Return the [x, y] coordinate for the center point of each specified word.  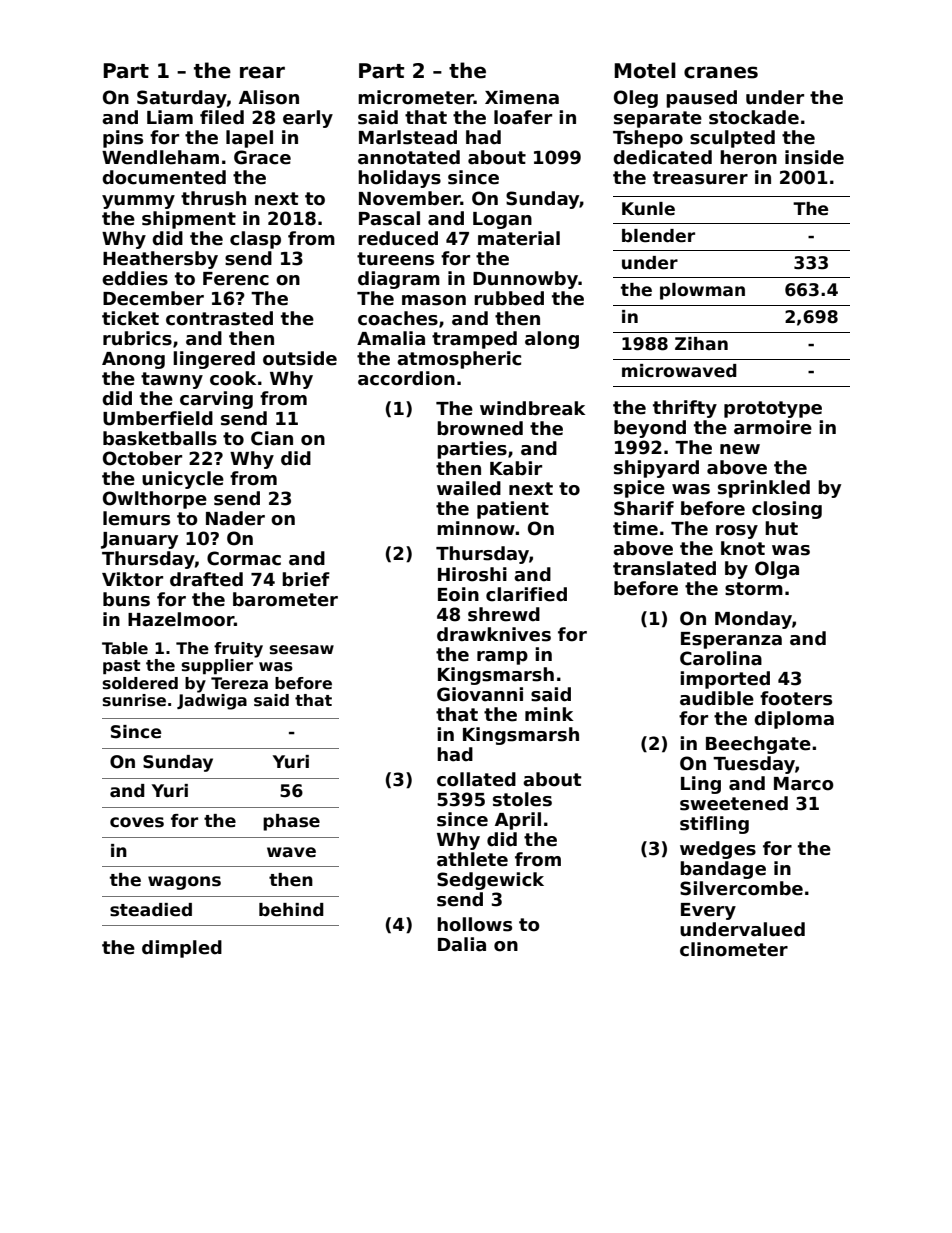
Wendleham [160, 157]
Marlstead [408, 137]
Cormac [244, 558]
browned [480, 428]
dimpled [182, 949]
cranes [721, 72]
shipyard [656, 469]
